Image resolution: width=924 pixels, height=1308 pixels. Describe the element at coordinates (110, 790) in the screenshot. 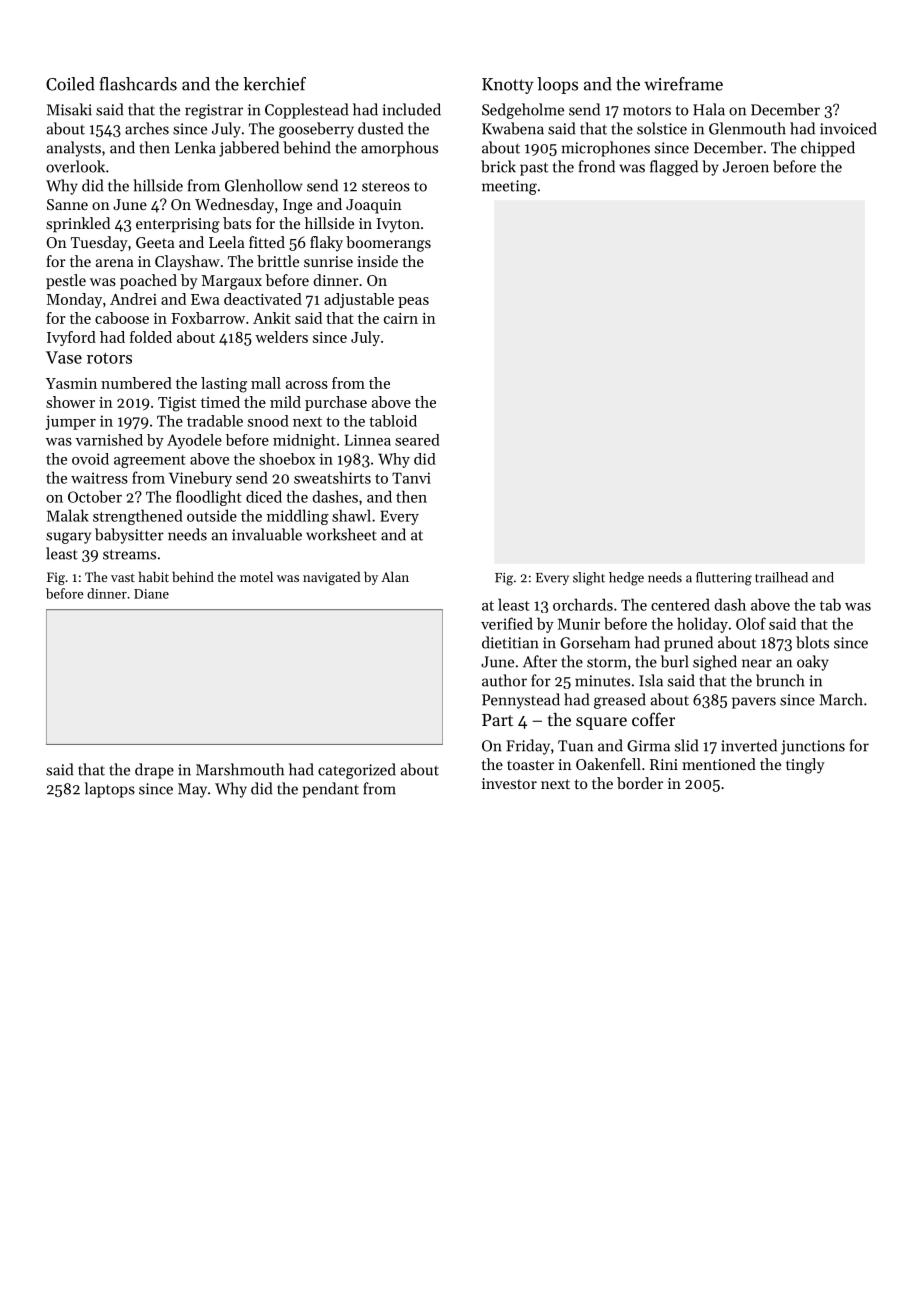

I see `laptops` at that location.
